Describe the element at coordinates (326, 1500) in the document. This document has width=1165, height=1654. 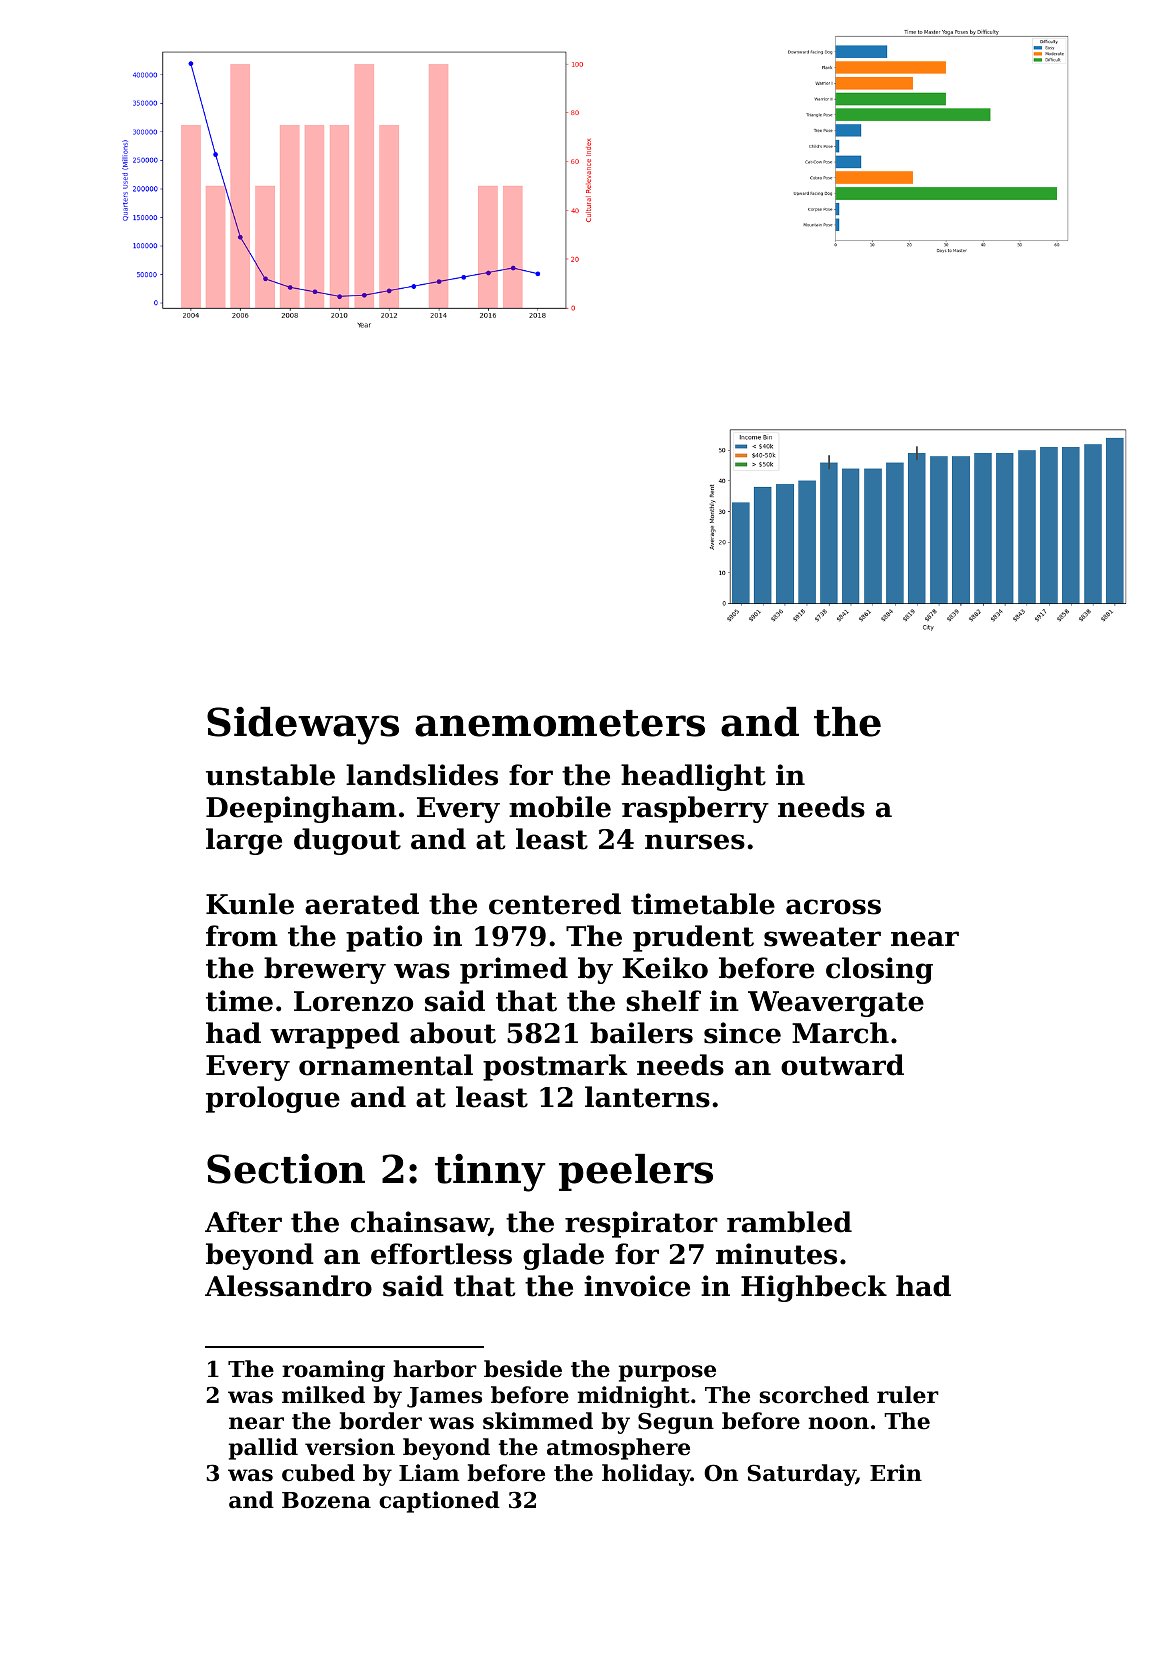
I see `Bozena` at that location.
